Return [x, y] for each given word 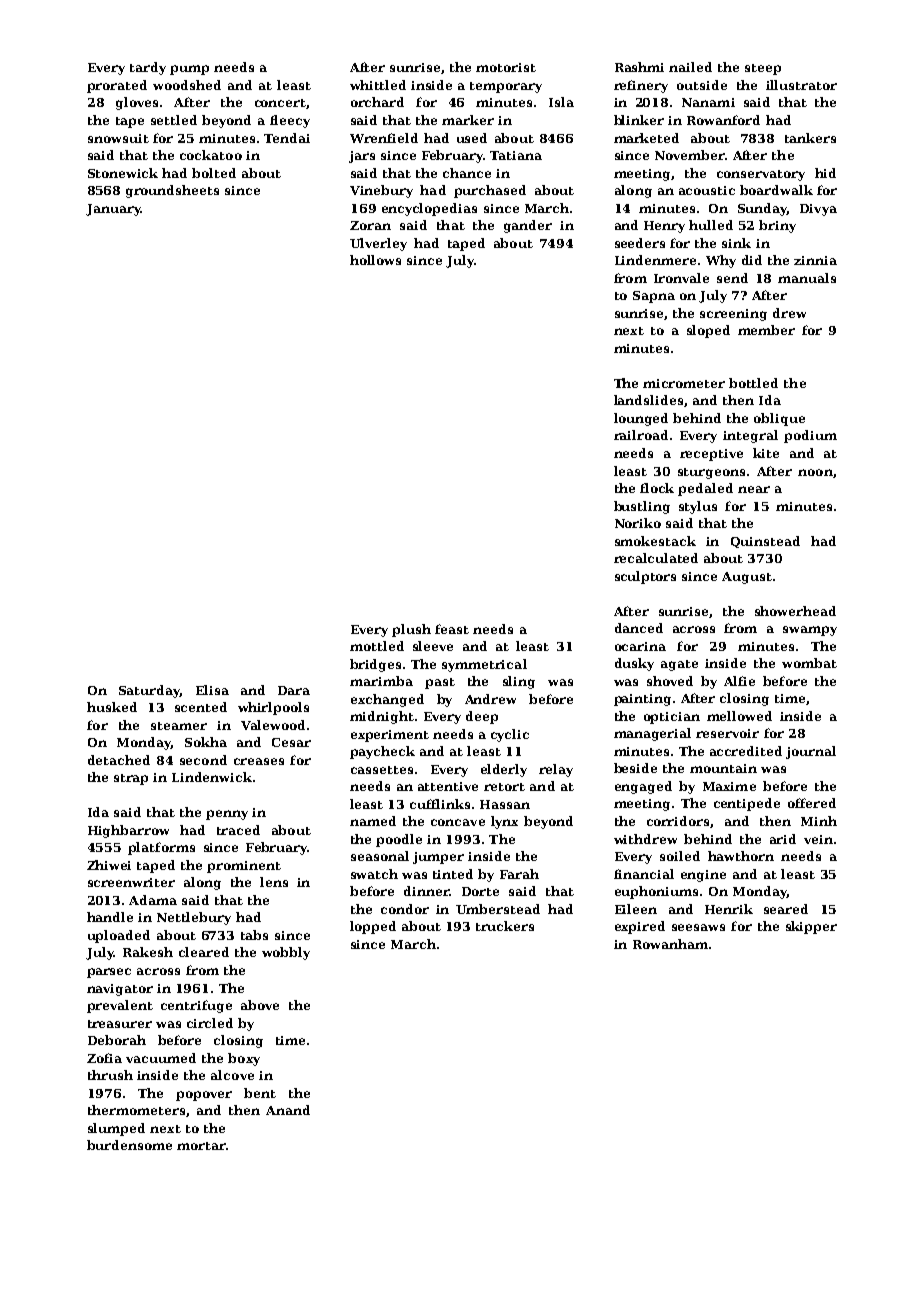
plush [411, 630]
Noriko [638, 523]
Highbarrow [128, 831]
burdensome [129, 1145]
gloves [137, 103]
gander [528, 226]
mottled [377, 646]
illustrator [801, 85]
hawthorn [741, 856]
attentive [448, 786]
